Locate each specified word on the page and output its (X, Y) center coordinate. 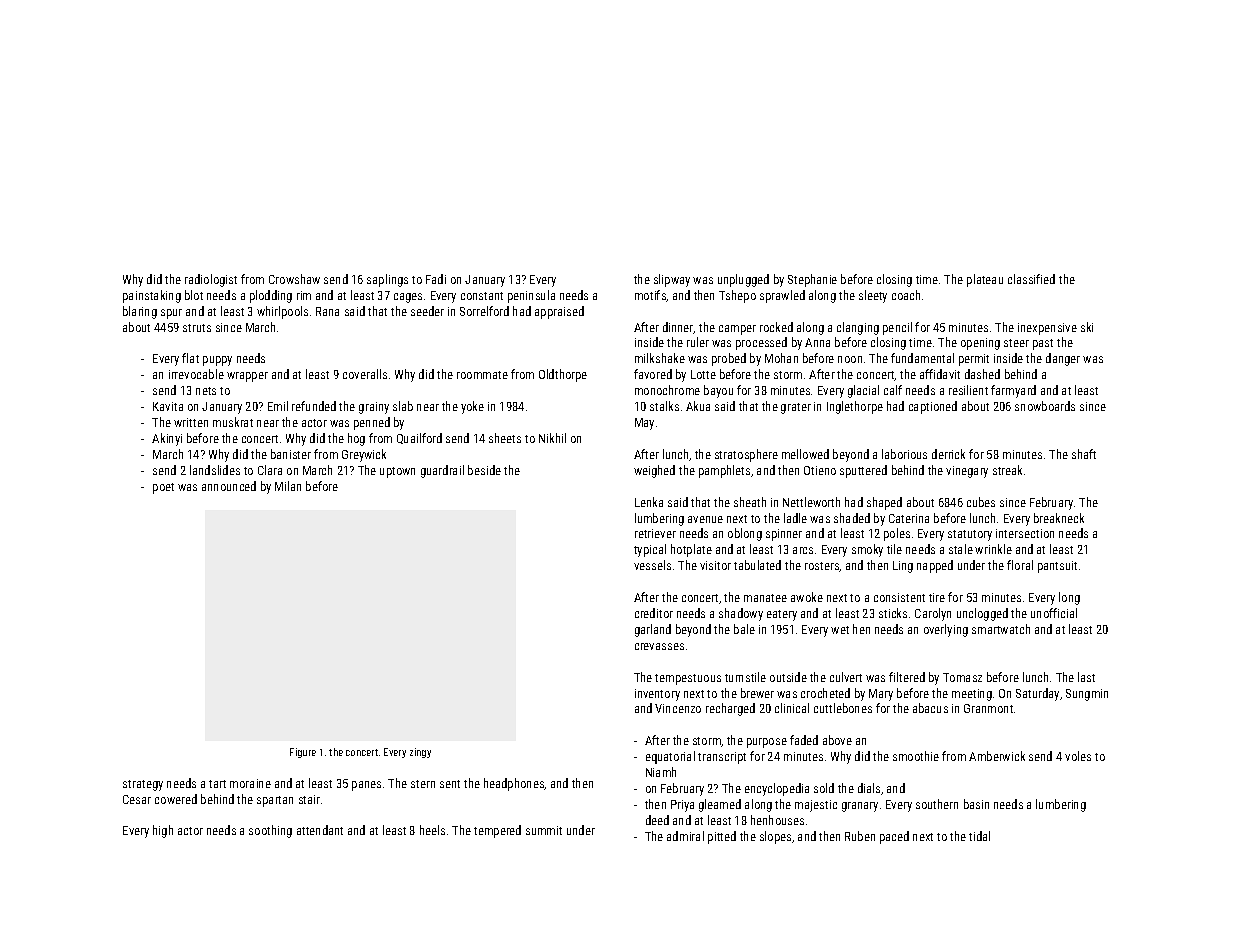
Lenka (649, 502)
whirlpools (282, 312)
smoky (867, 550)
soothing (270, 831)
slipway (672, 280)
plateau (985, 280)
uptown (397, 472)
